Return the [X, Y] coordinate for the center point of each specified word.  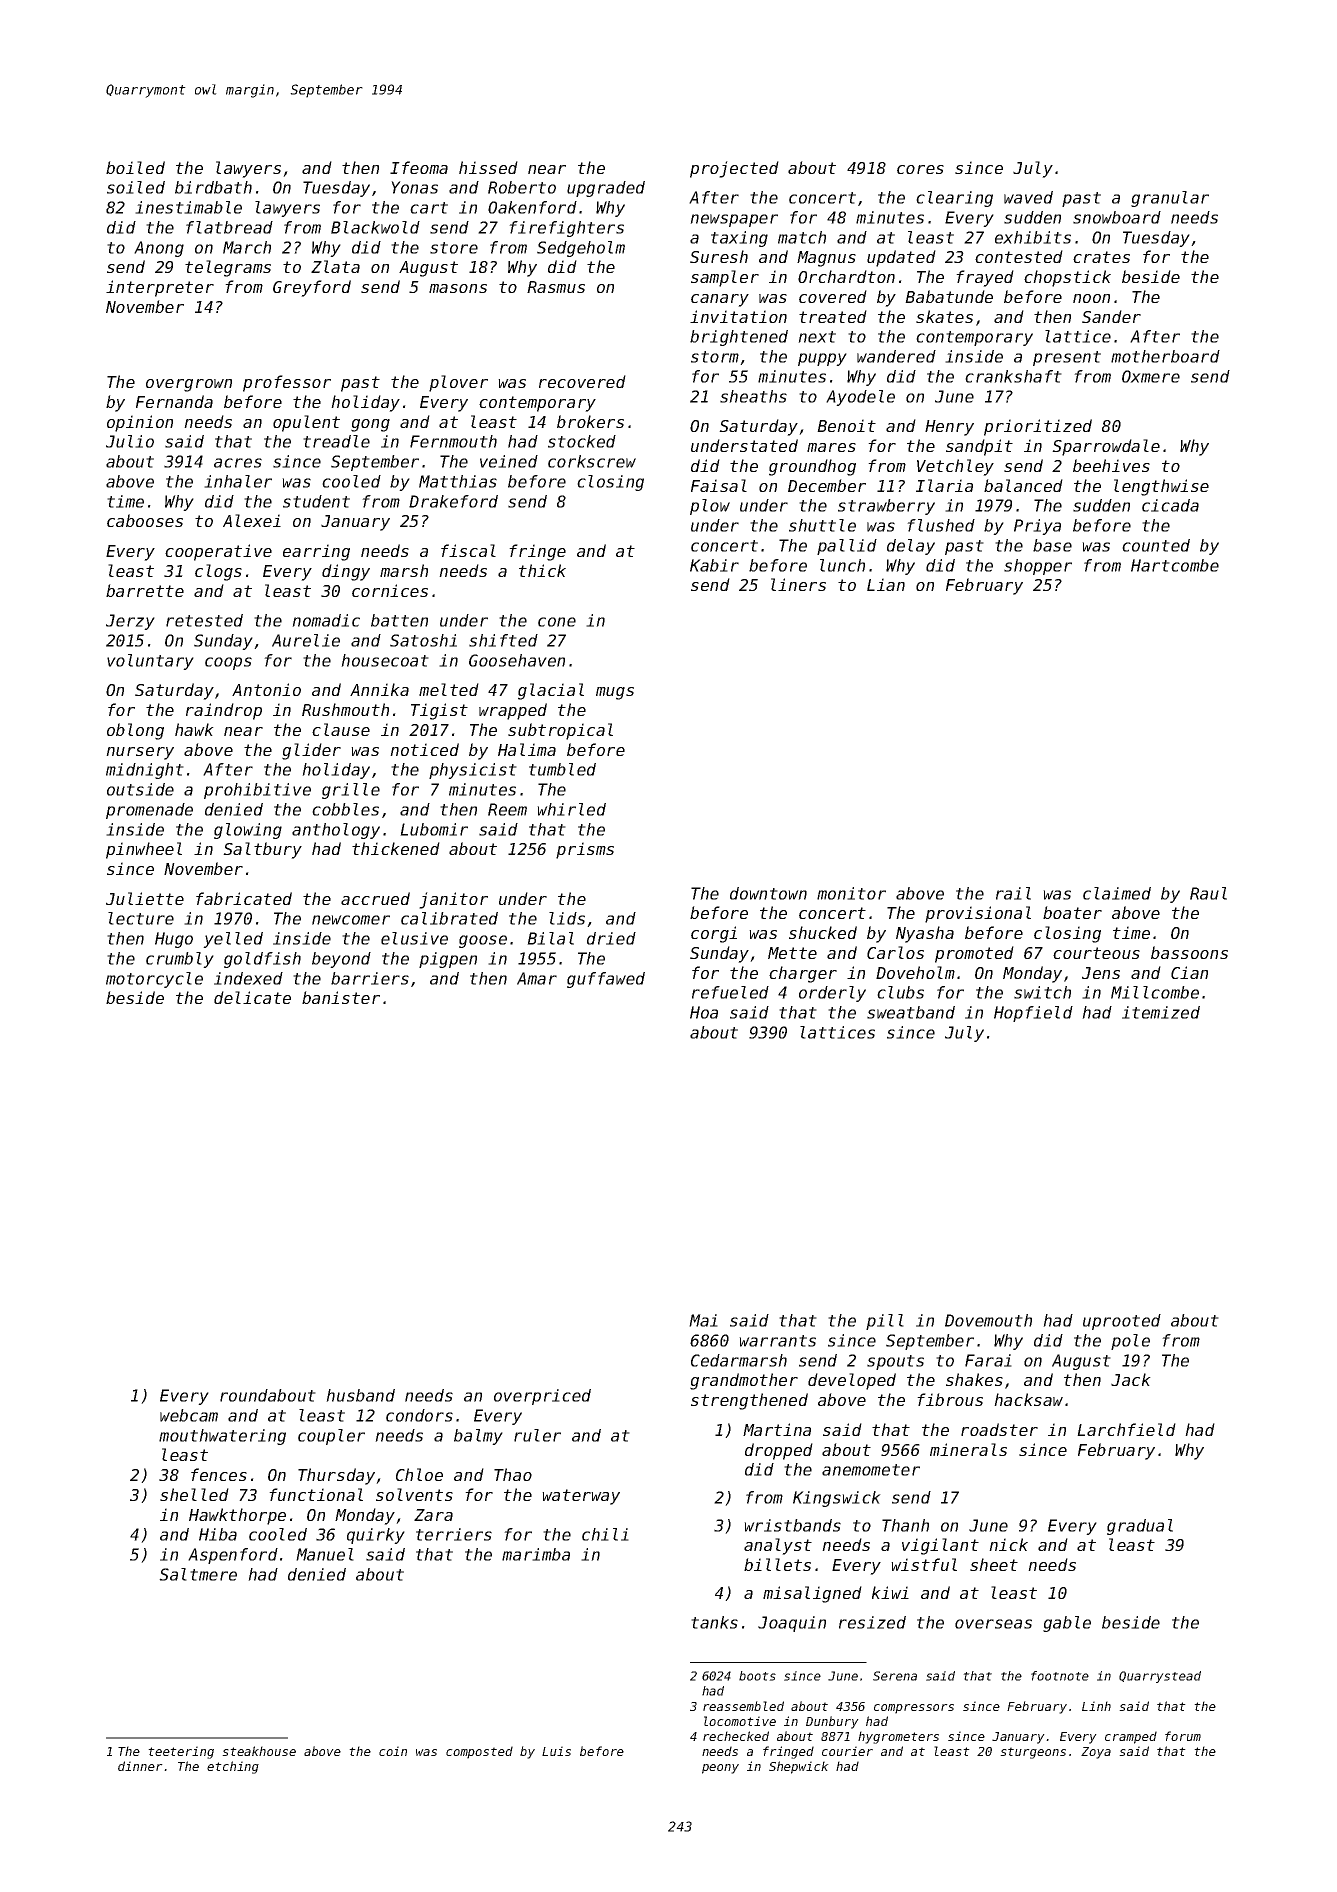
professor [287, 383]
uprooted [1122, 1322]
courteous [1096, 953]
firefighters [566, 229]
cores [920, 169]
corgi [714, 934]
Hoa [704, 1012]
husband [360, 1395]
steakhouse [259, 1751]
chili [605, 1534]
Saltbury [262, 850]
